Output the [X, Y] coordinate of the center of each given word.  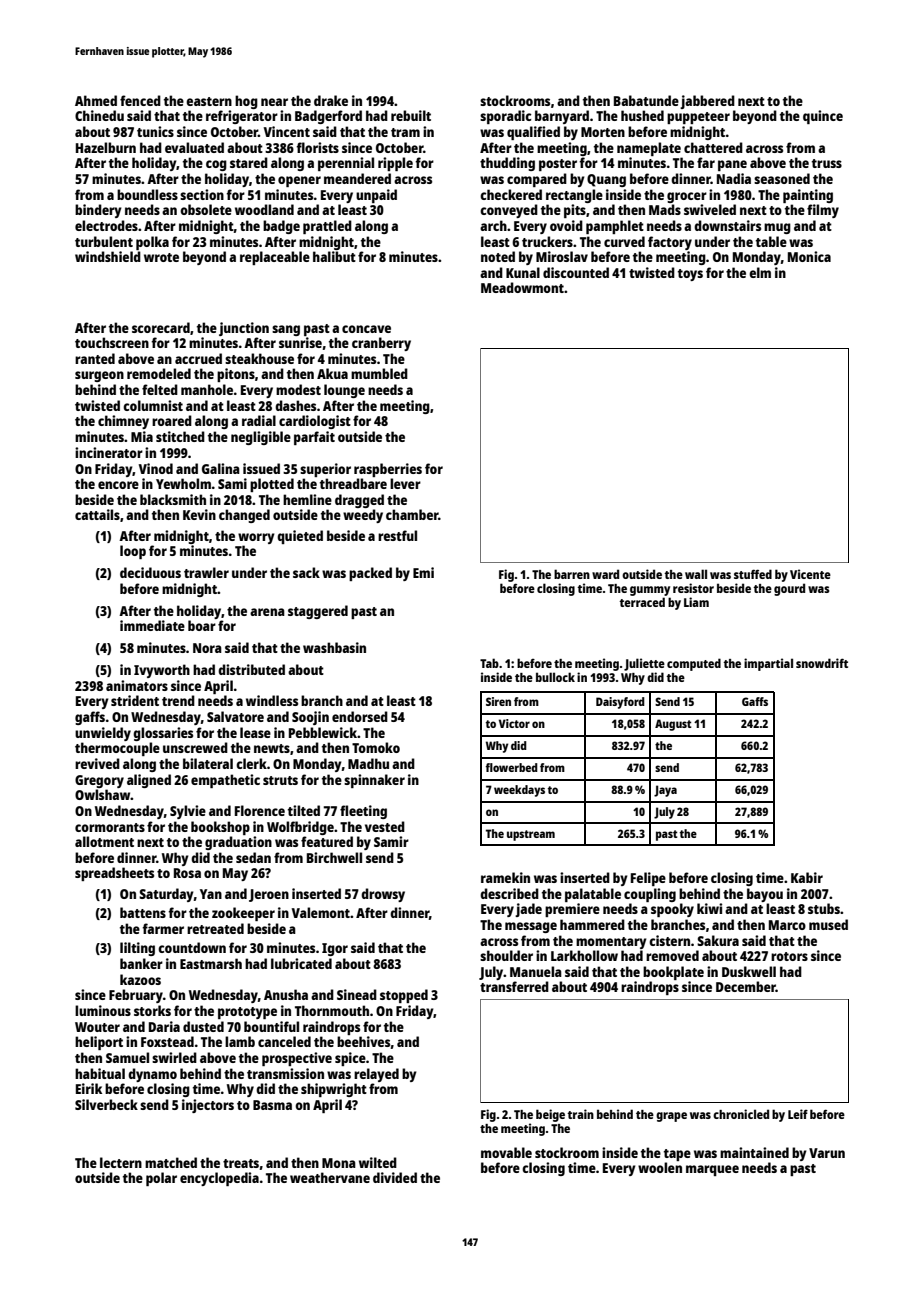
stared [249, 162]
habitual [100, 1073]
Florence [260, 810]
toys [690, 275]
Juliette [644, 664]
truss [827, 163]
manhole [207, 389]
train [580, 1114]
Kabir [807, 877]
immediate [152, 625]
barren [572, 574]
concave [366, 329]
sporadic [505, 117]
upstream [531, 835]
